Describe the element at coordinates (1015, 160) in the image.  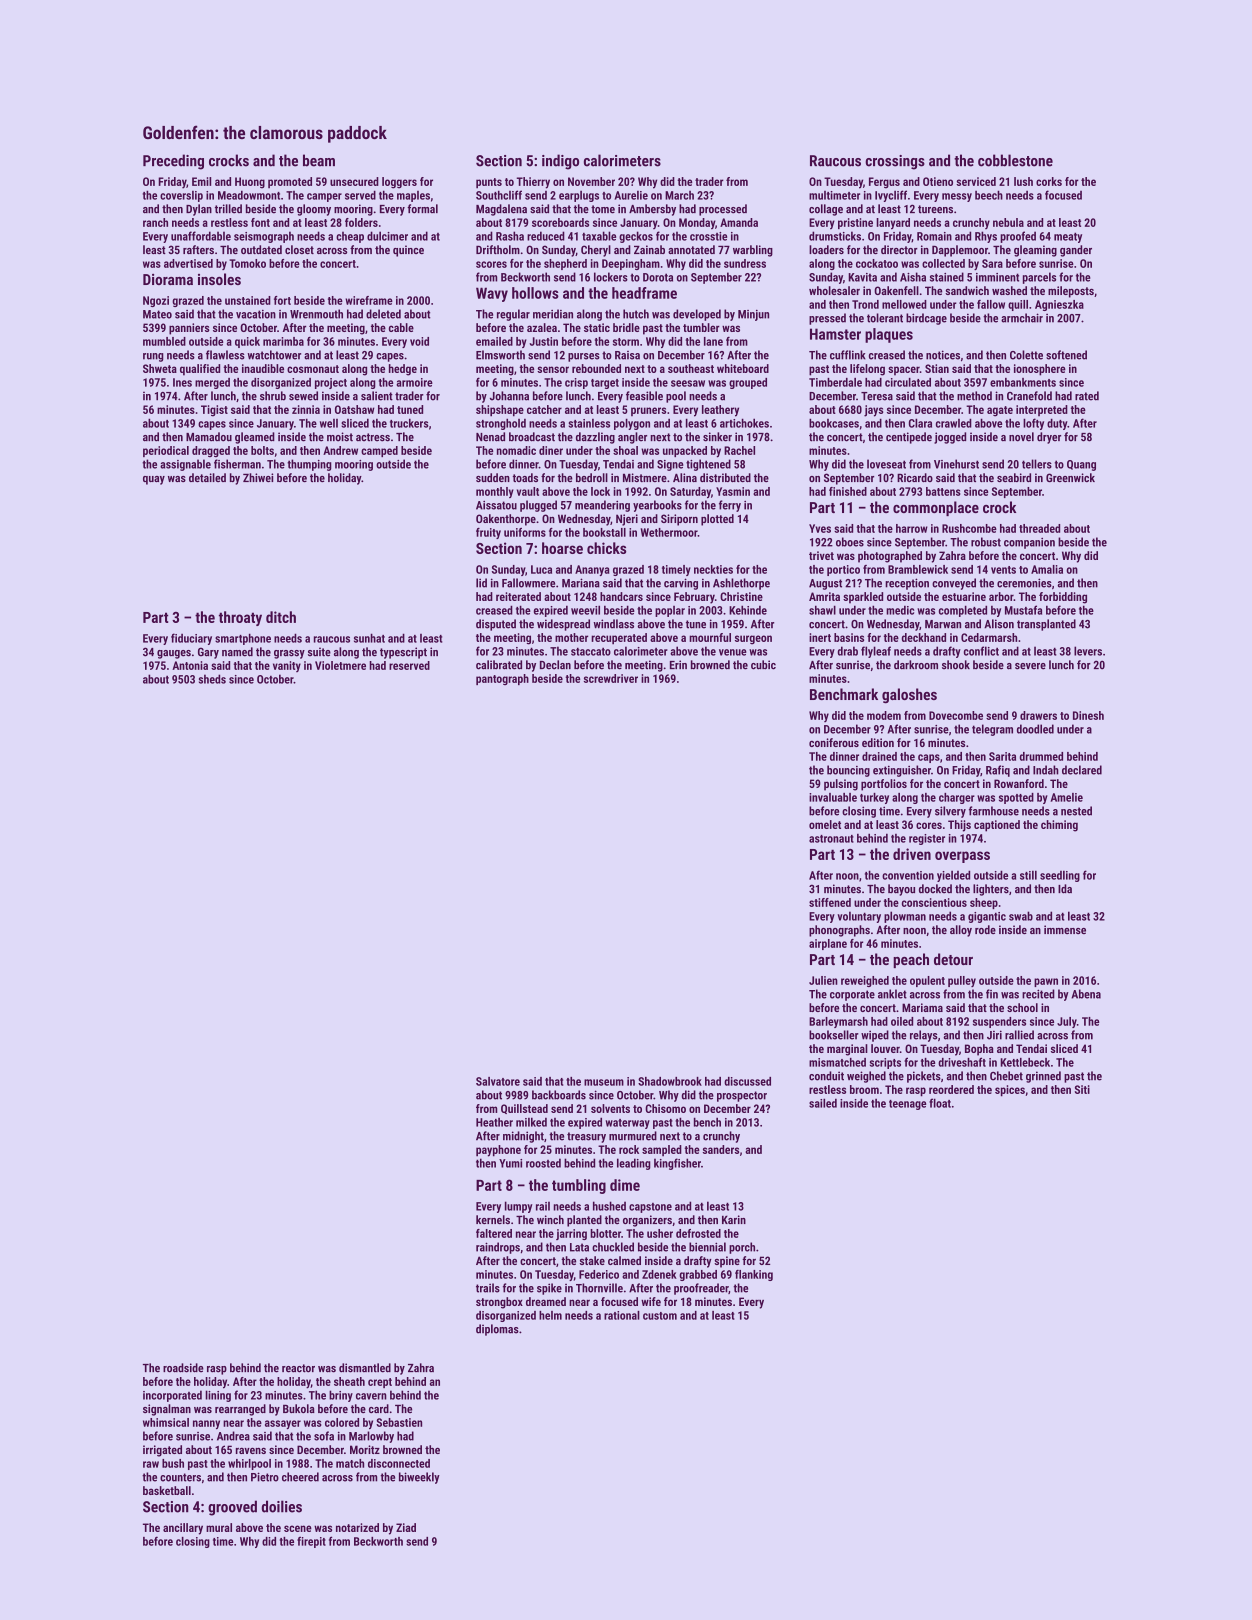
I see `cobblestone` at that location.
